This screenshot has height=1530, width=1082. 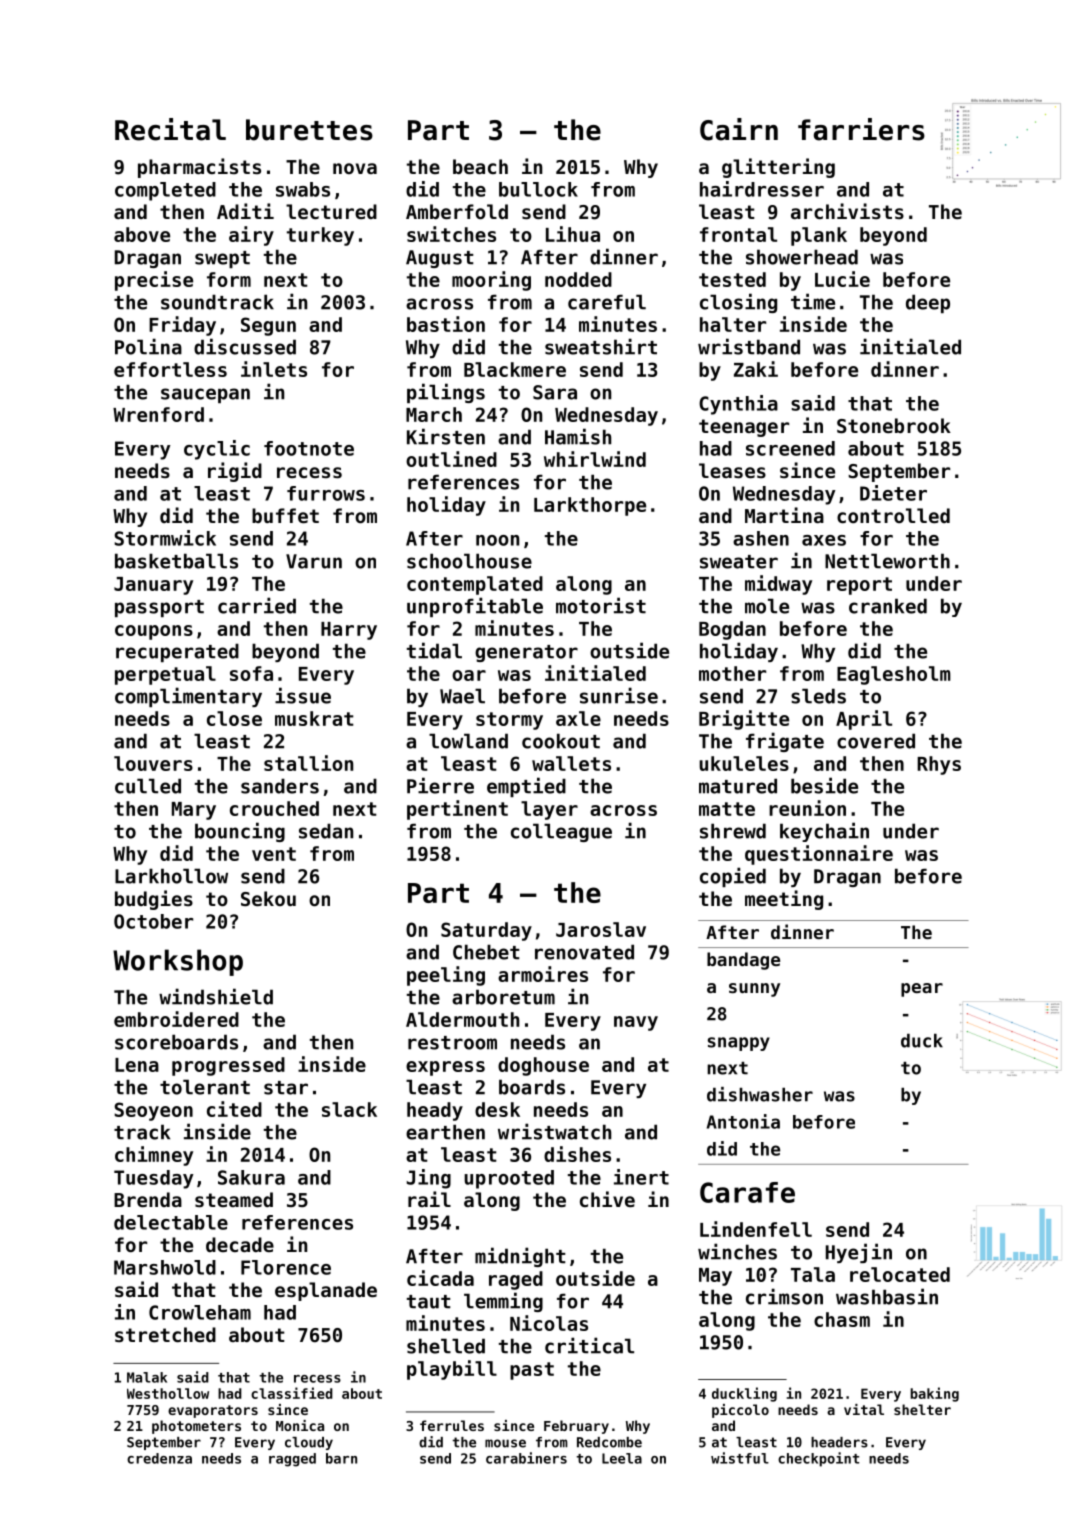 I want to click on navy, so click(x=636, y=1023).
